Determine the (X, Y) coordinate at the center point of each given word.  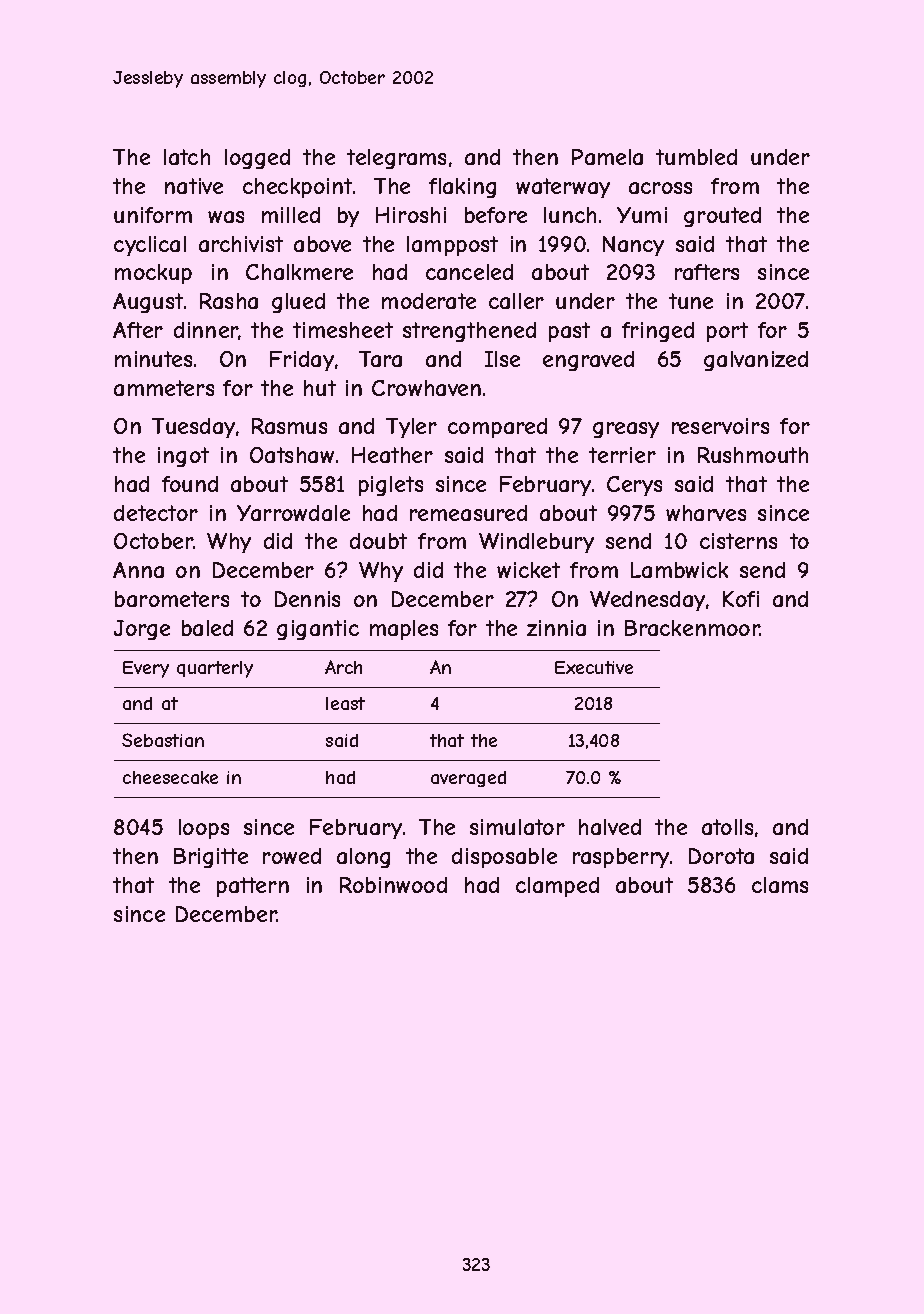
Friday (302, 361)
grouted (722, 217)
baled (207, 628)
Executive (594, 667)
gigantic (318, 630)
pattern (253, 887)
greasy (626, 430)
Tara (380, 359)
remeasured (468, 513)
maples (404, 630)
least (345, 703)
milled (291, 215)
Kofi (741, 599)
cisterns (738, 541)
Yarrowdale (293, 513)
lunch (570, 215)
